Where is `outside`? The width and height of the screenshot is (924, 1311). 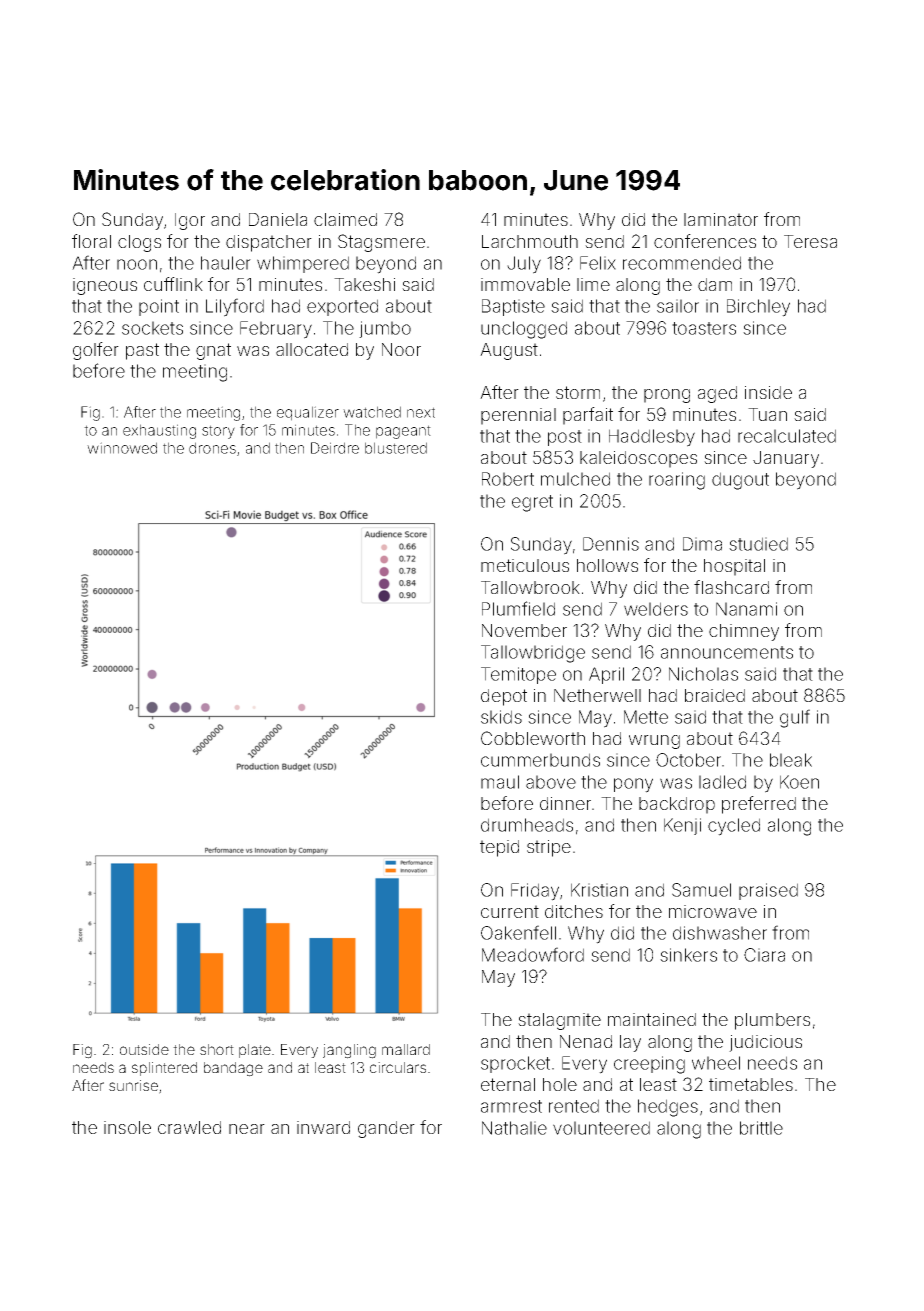 outside is located at coordinates (144, 1049).
